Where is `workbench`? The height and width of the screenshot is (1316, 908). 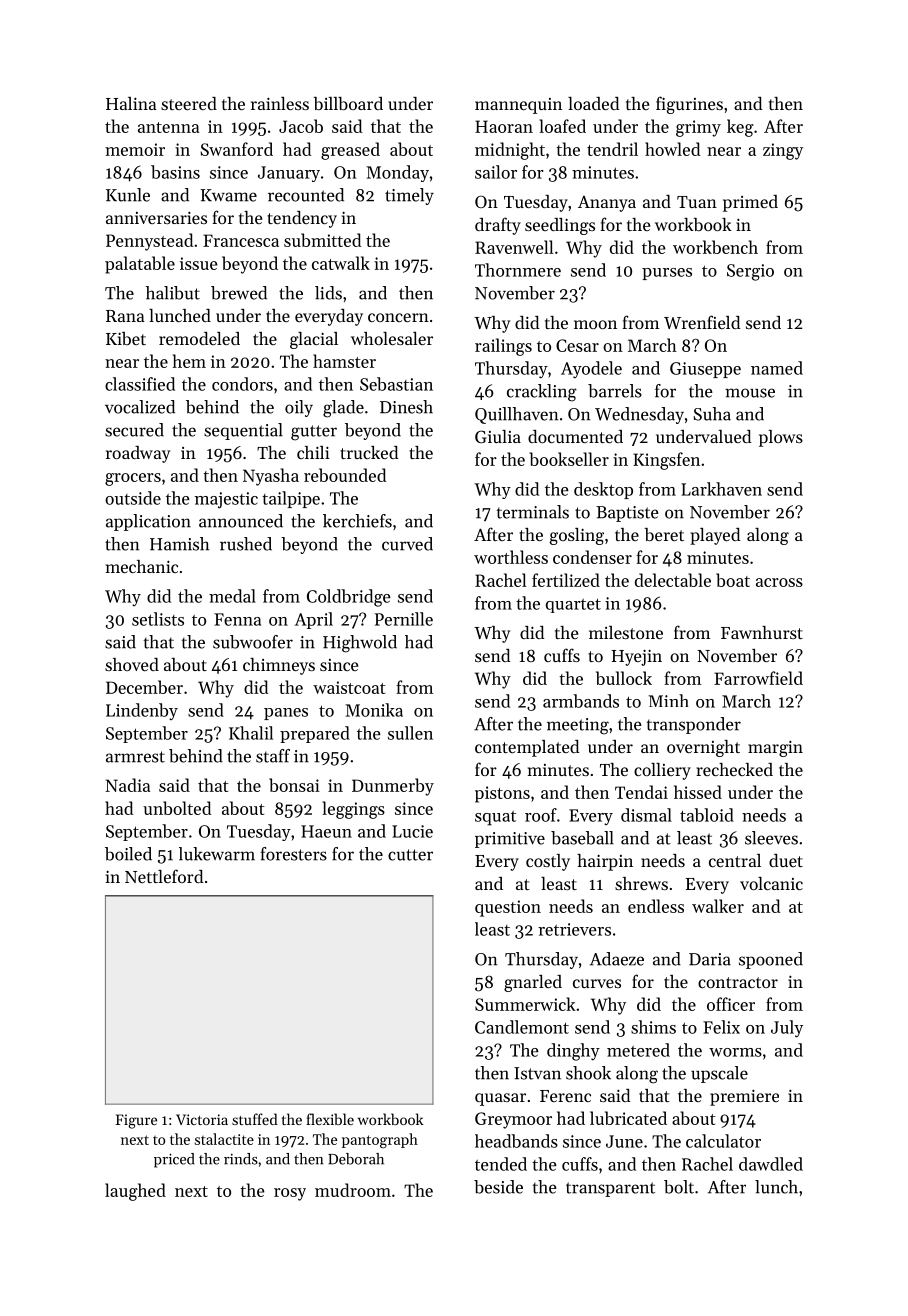
workbench is located at coordinates (715, 247).
